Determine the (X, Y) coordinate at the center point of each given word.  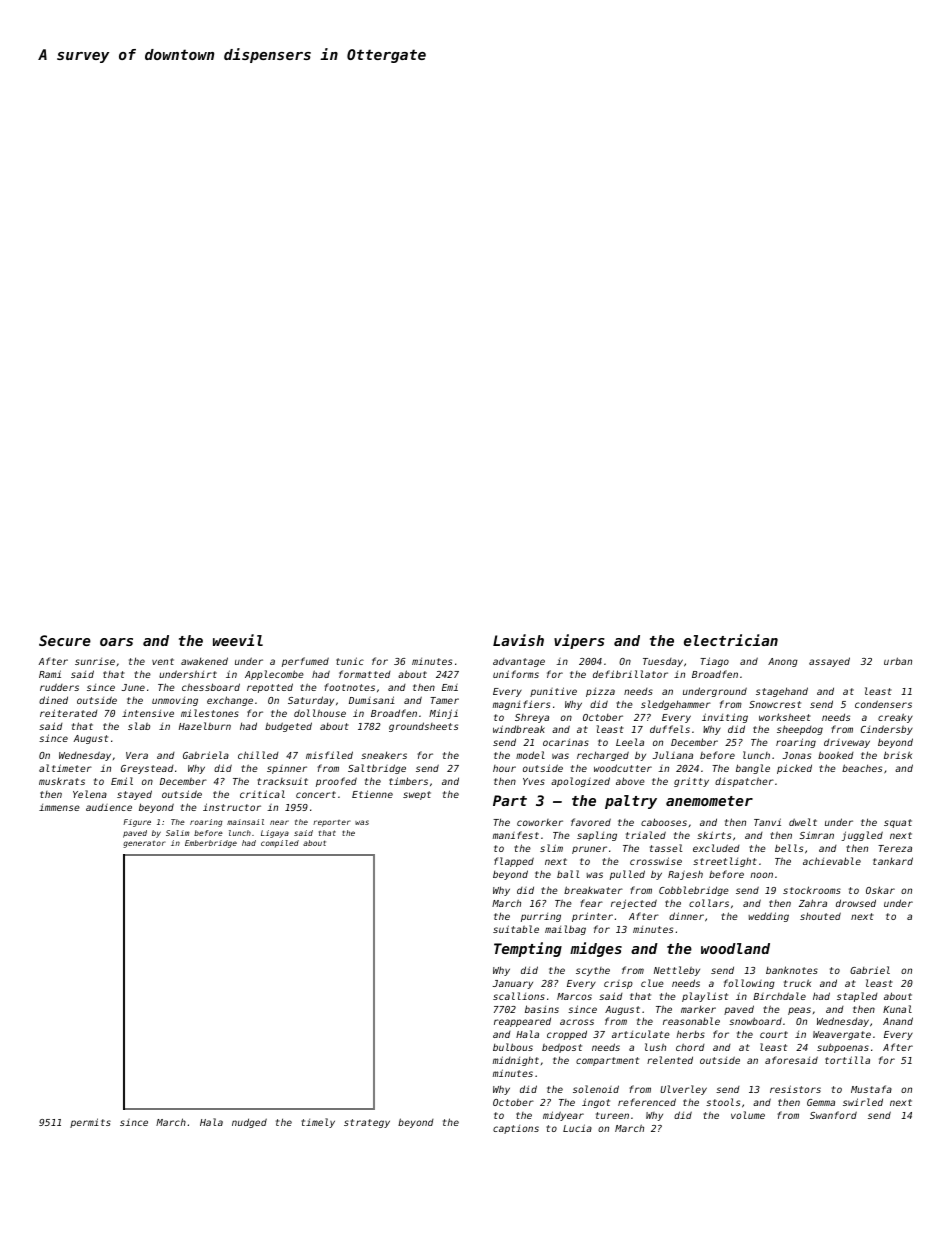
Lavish (518, 640)
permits (90, 1123)
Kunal (897, 1009)
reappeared (522, 1022)
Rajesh (685, 875)
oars (116, 642)
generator (144, 844)
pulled (627, 875)
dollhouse (320, 713)
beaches (862, 768)
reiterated (69, 713)
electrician (731, 640)
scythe (593, 971)
